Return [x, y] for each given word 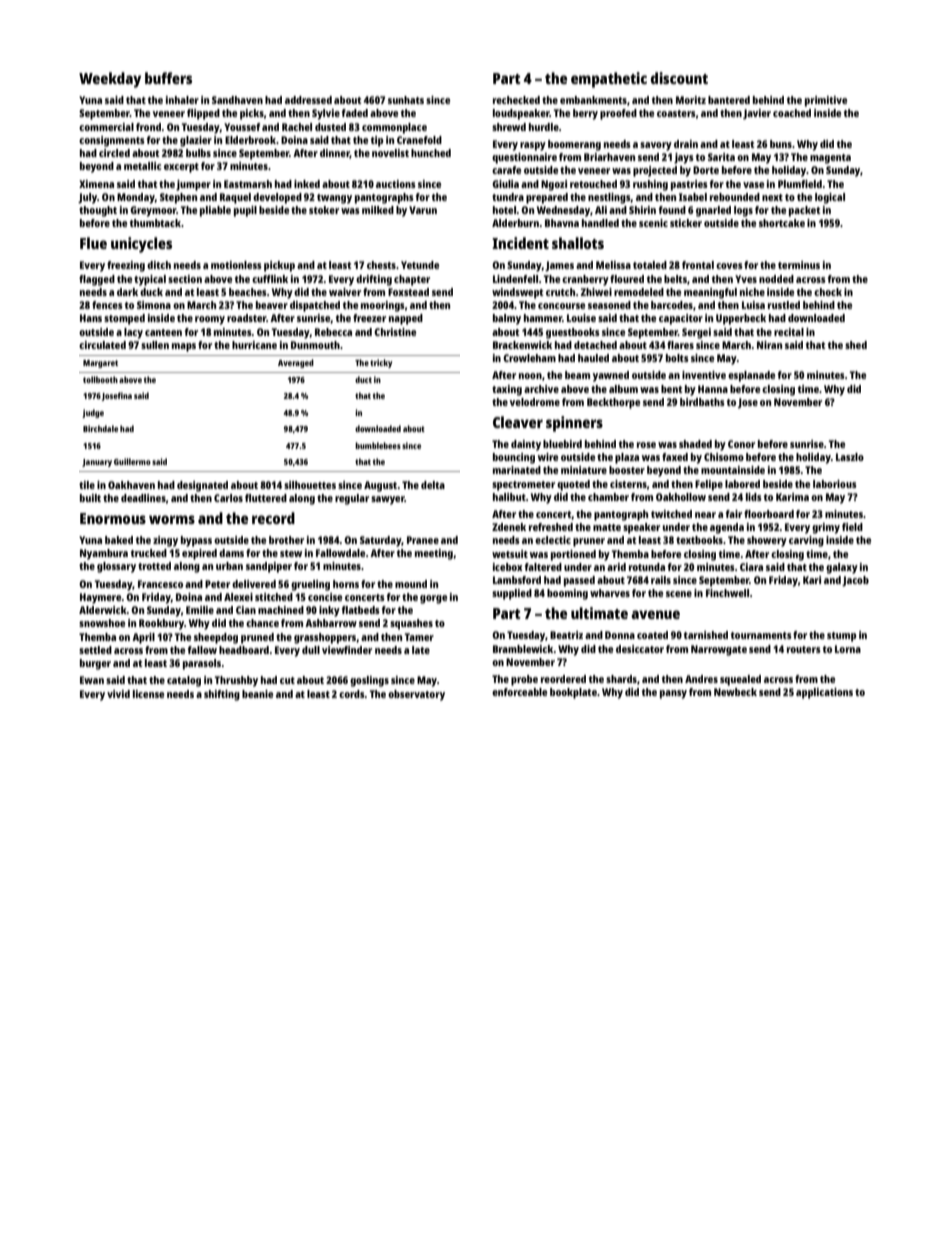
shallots [578, 243]
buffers [168, 78]
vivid [118, 694]
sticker [686, 223]
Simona [154, 305]
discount [679, 78]
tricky [381, 363]
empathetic [609, 80]
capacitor [681, 319]
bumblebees [378, 445]
